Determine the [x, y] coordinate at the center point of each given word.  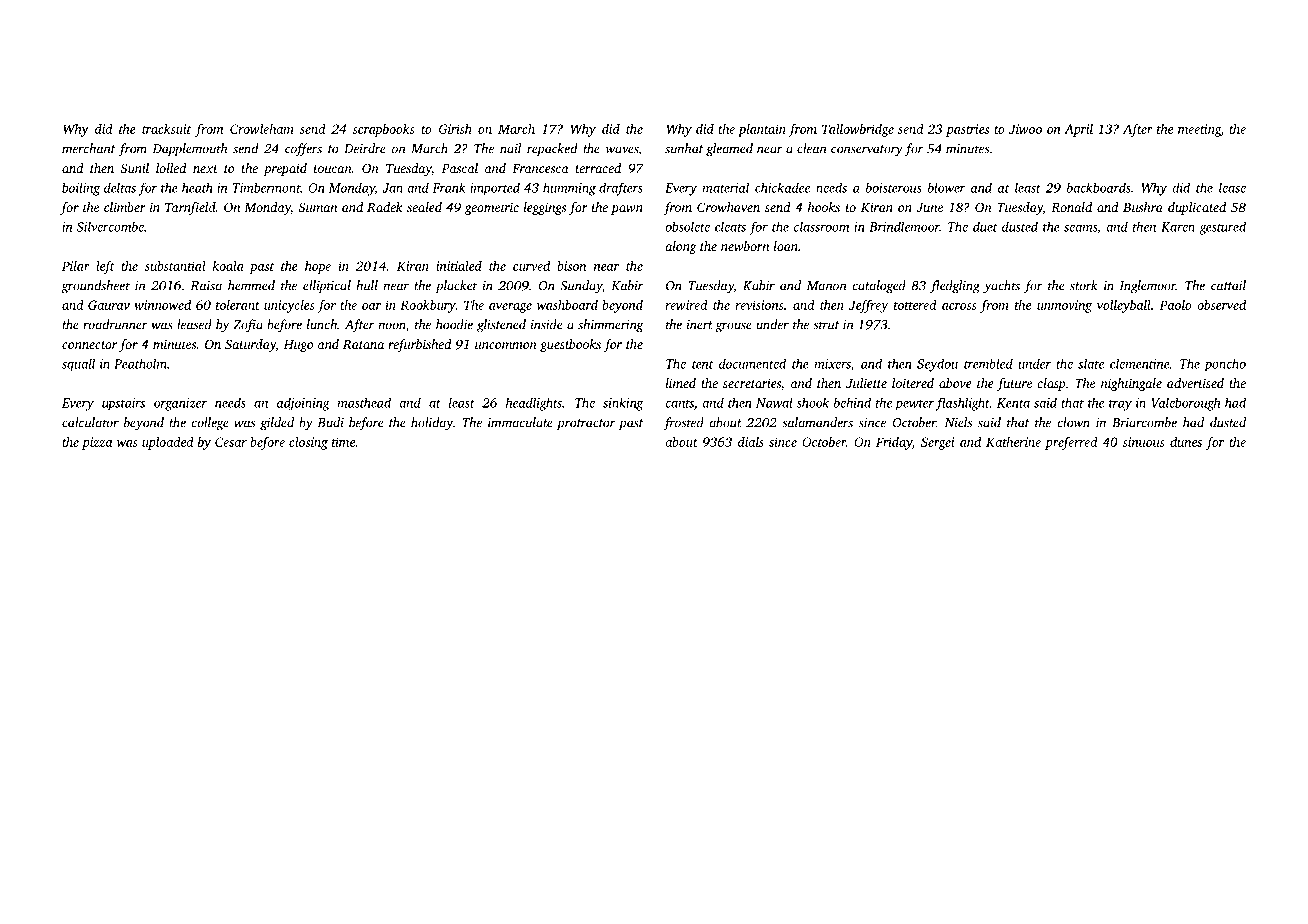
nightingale [1131, 384]
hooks [824, 207]
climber [125, 207]
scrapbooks [384, 130]
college [210, 424]
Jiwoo [1025, 129]
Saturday [250, 345]
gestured [1222, 228]
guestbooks [570, 345]
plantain [762, 130]
